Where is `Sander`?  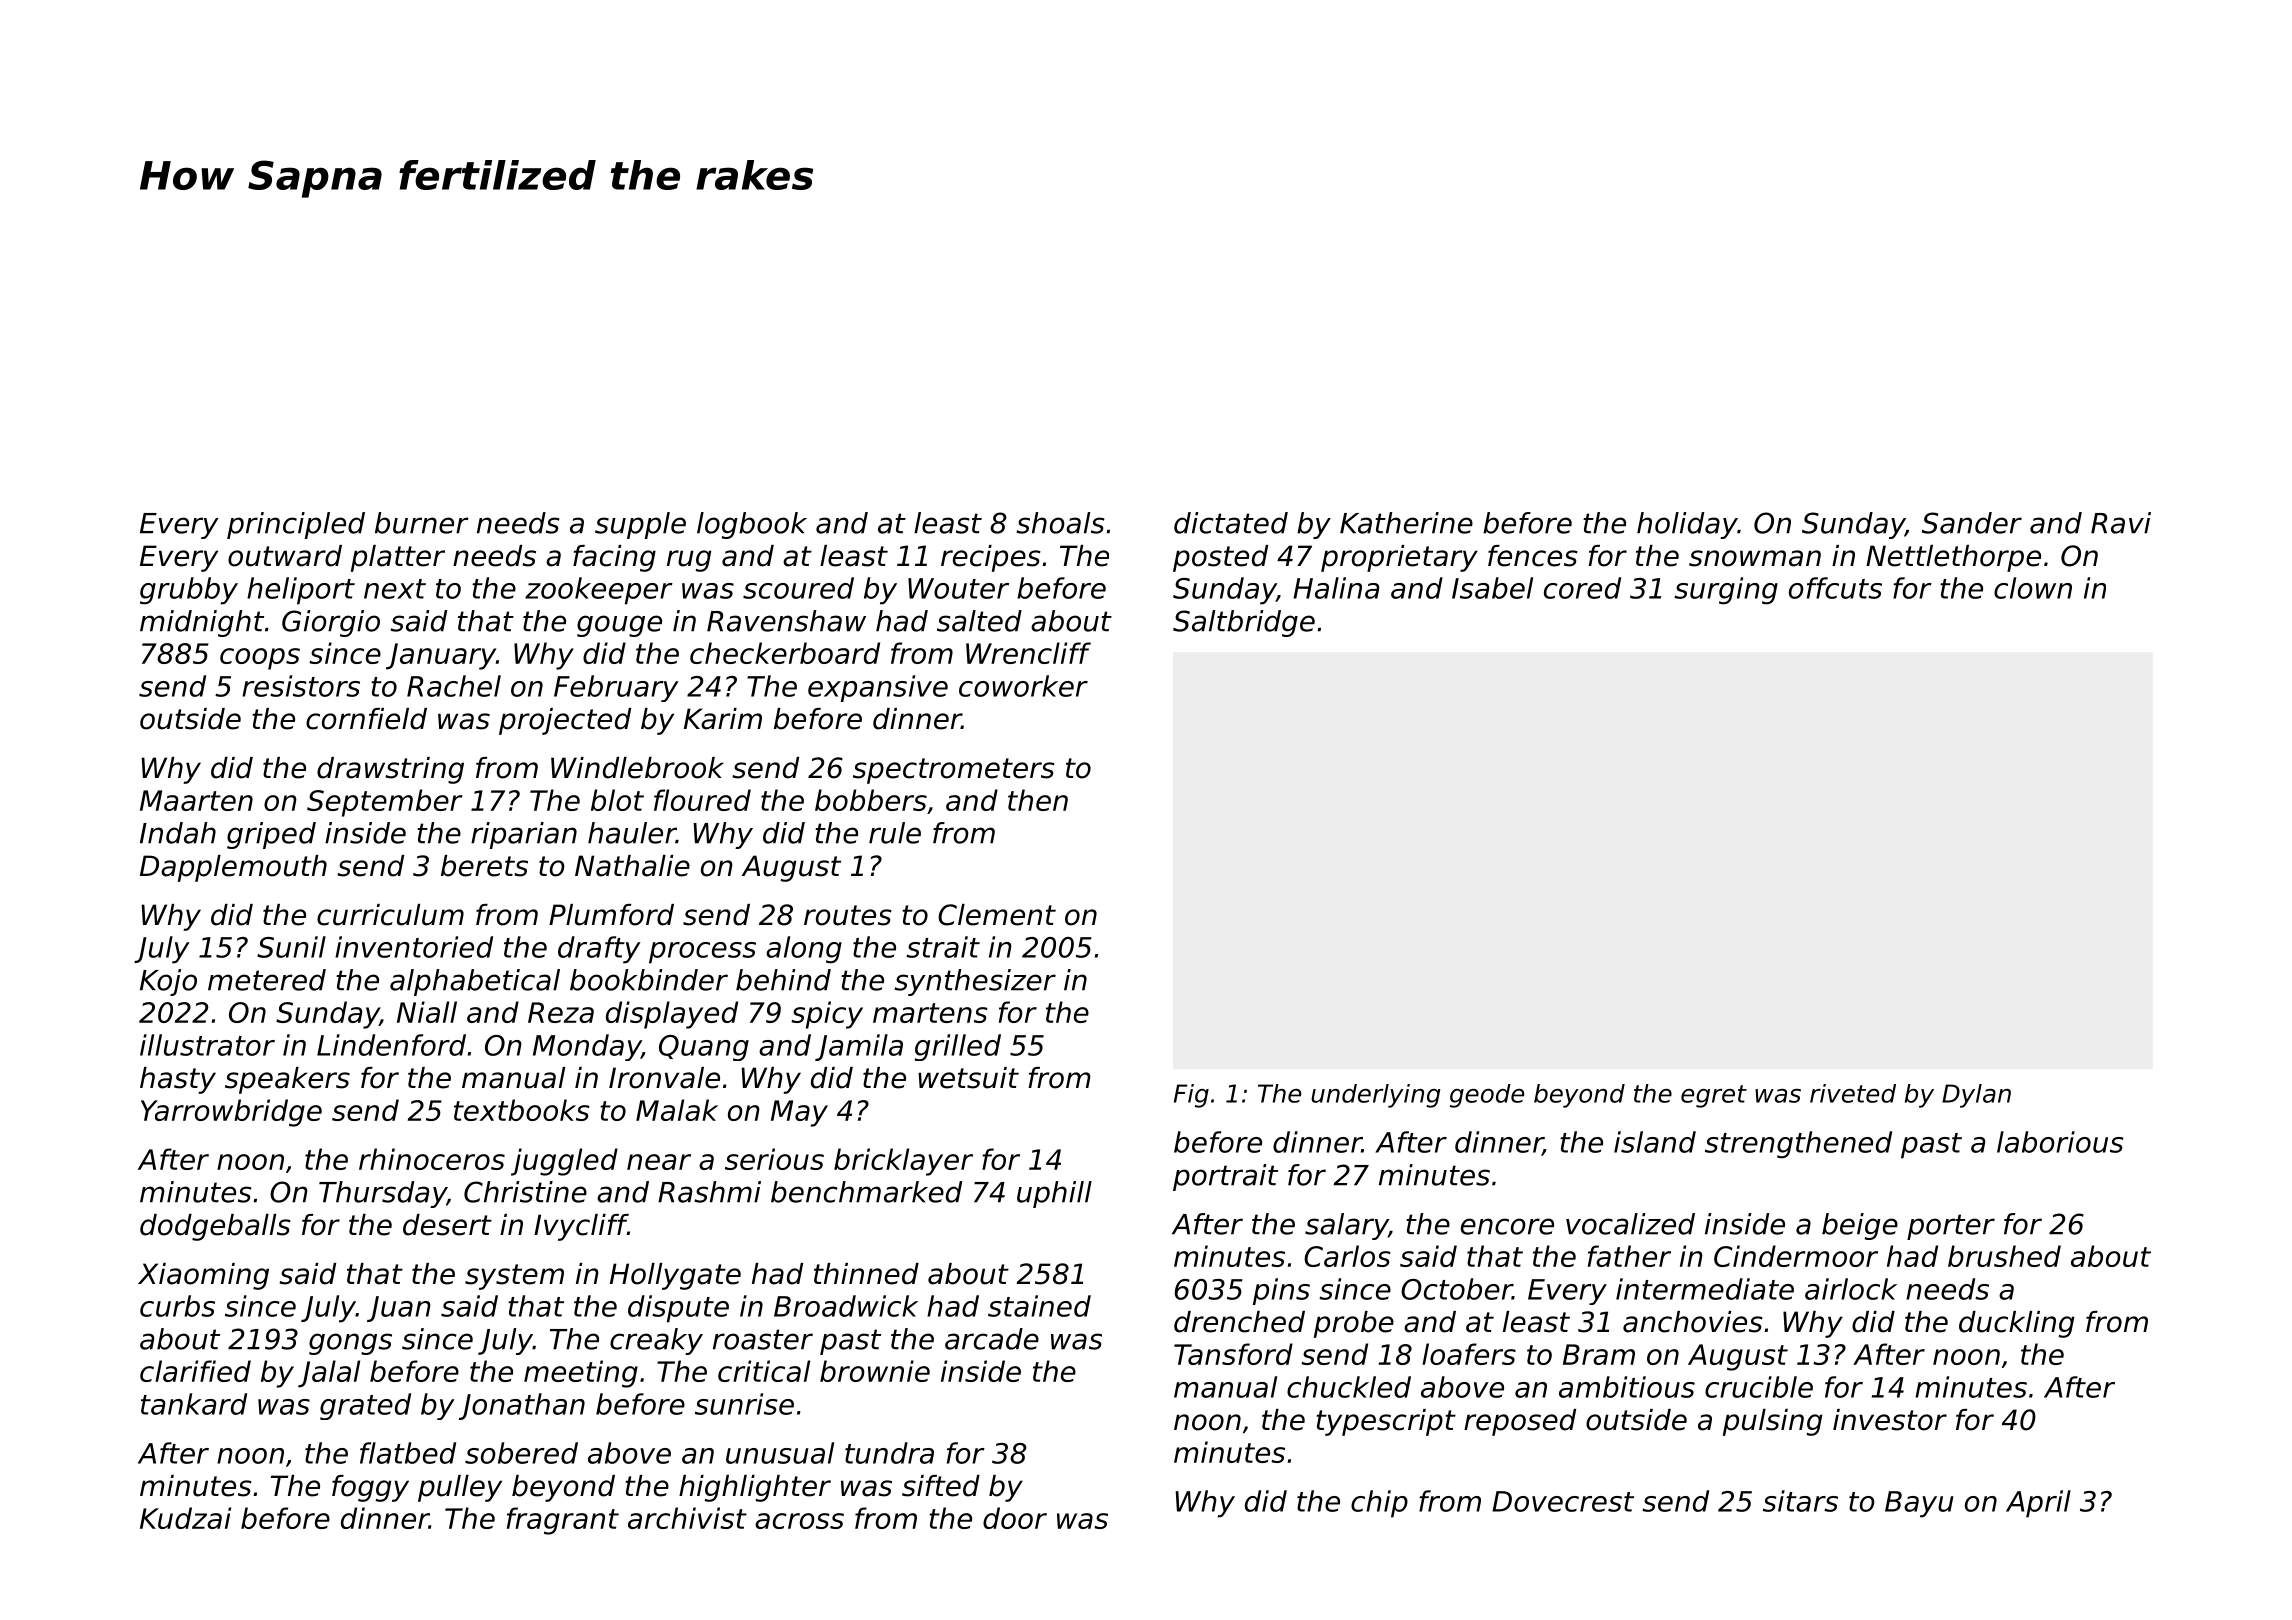
Sander is located at coordinates (1972, 523).
